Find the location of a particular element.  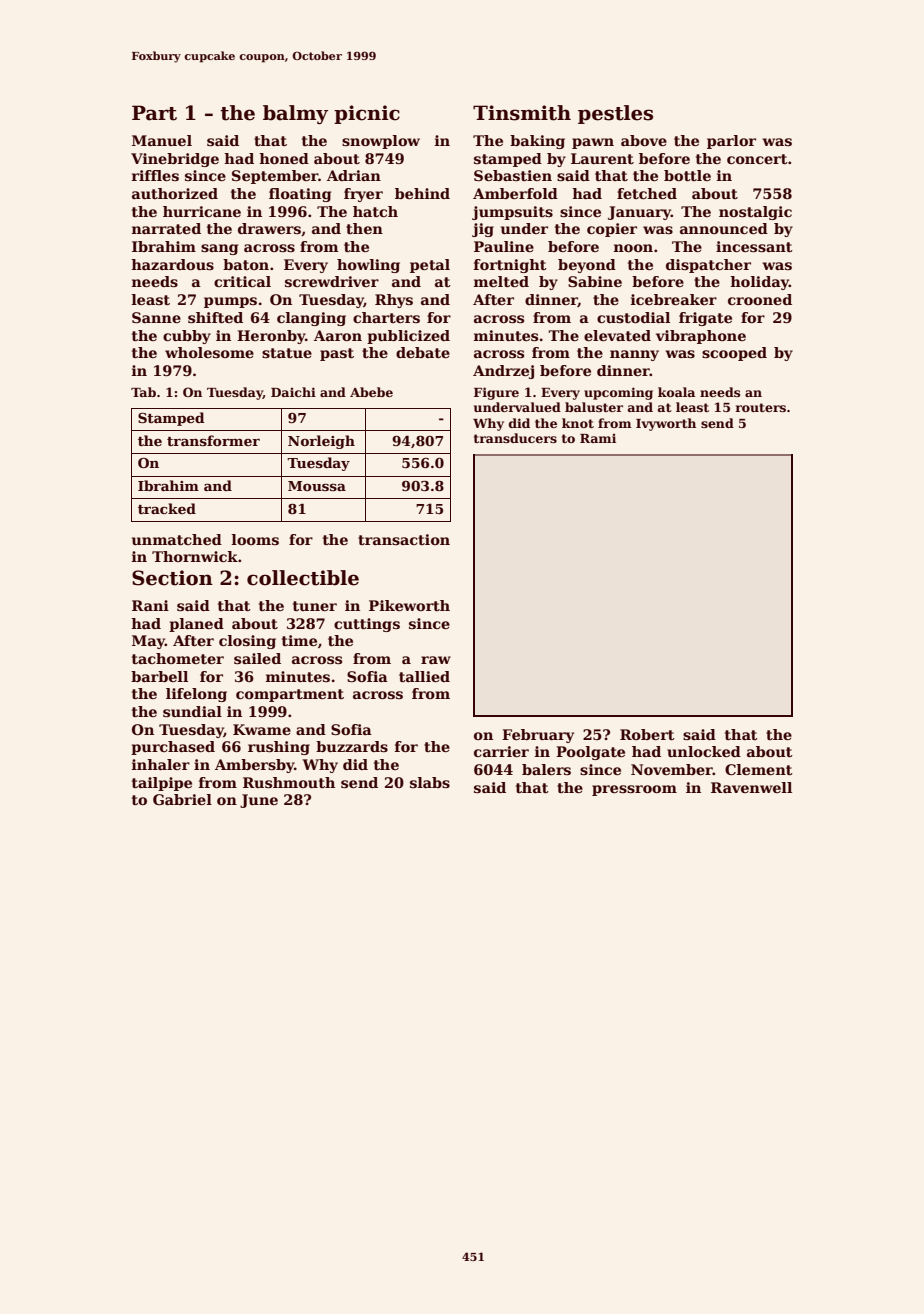

slabs is located at coordinates (430, 782).
